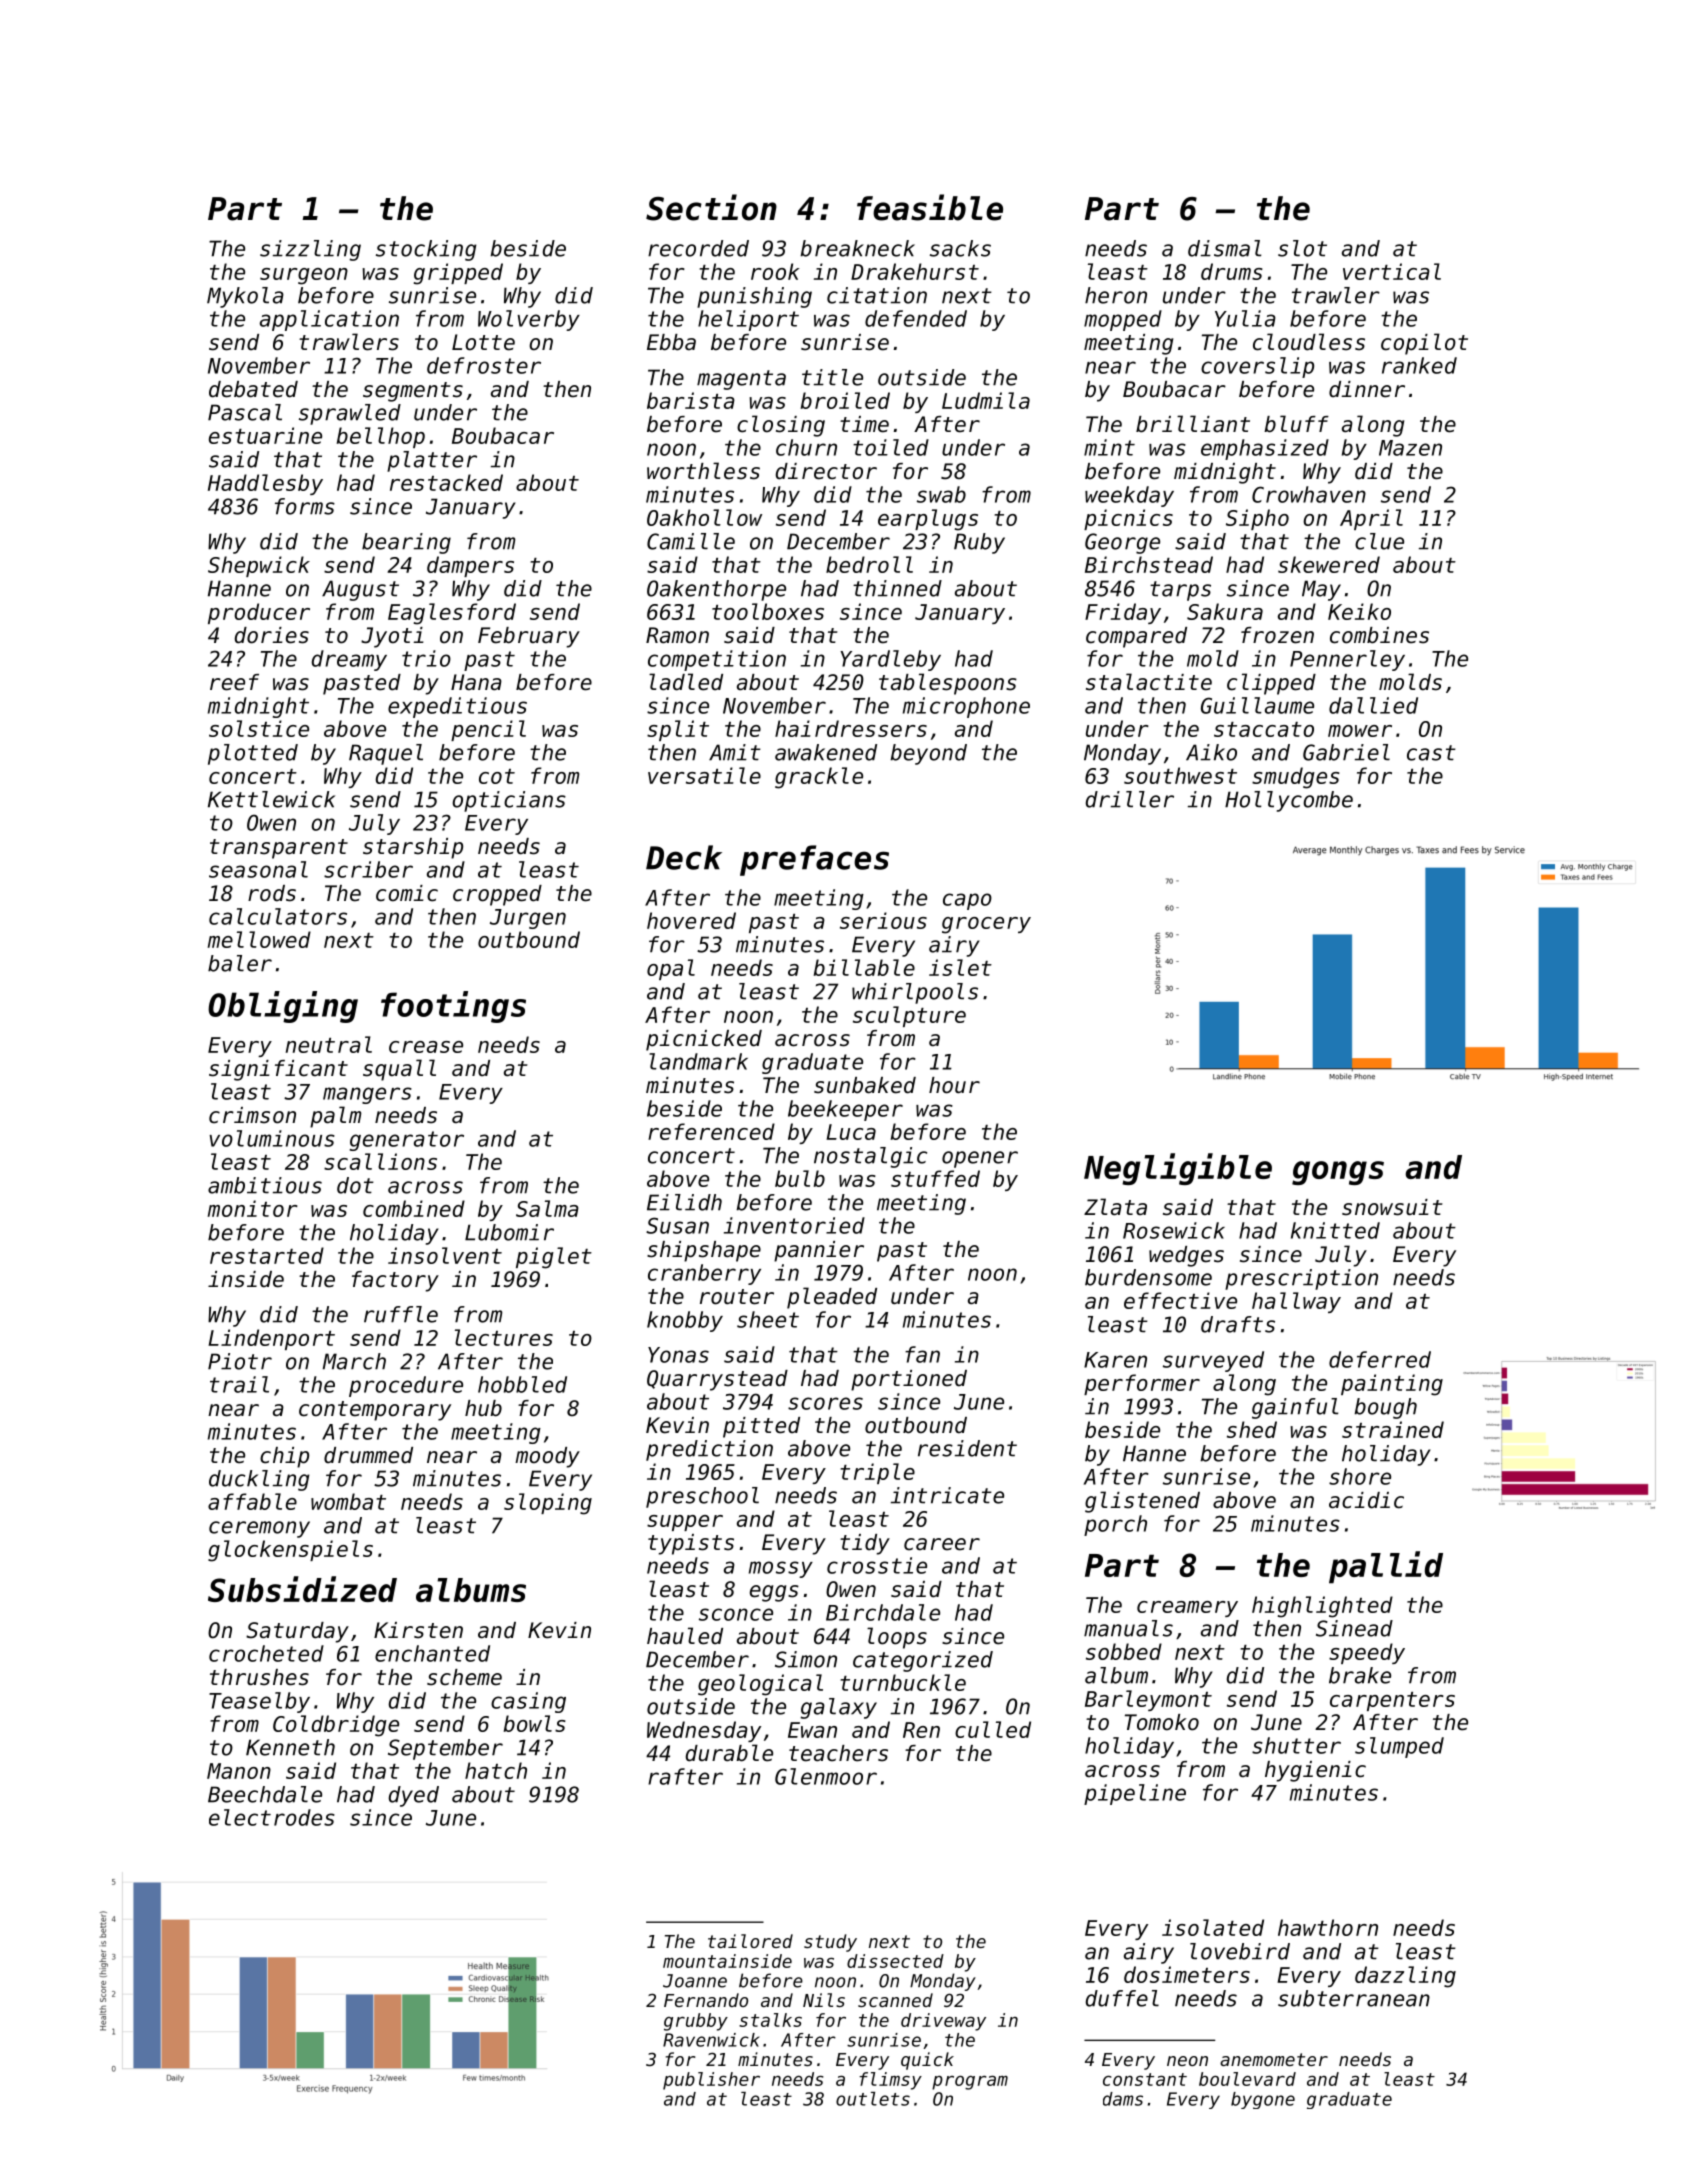 This page has height=2178, width=1683. What do you see at coordinates (930, 207) in the page?
I see `feasible` at bounding box center [930, 207].
